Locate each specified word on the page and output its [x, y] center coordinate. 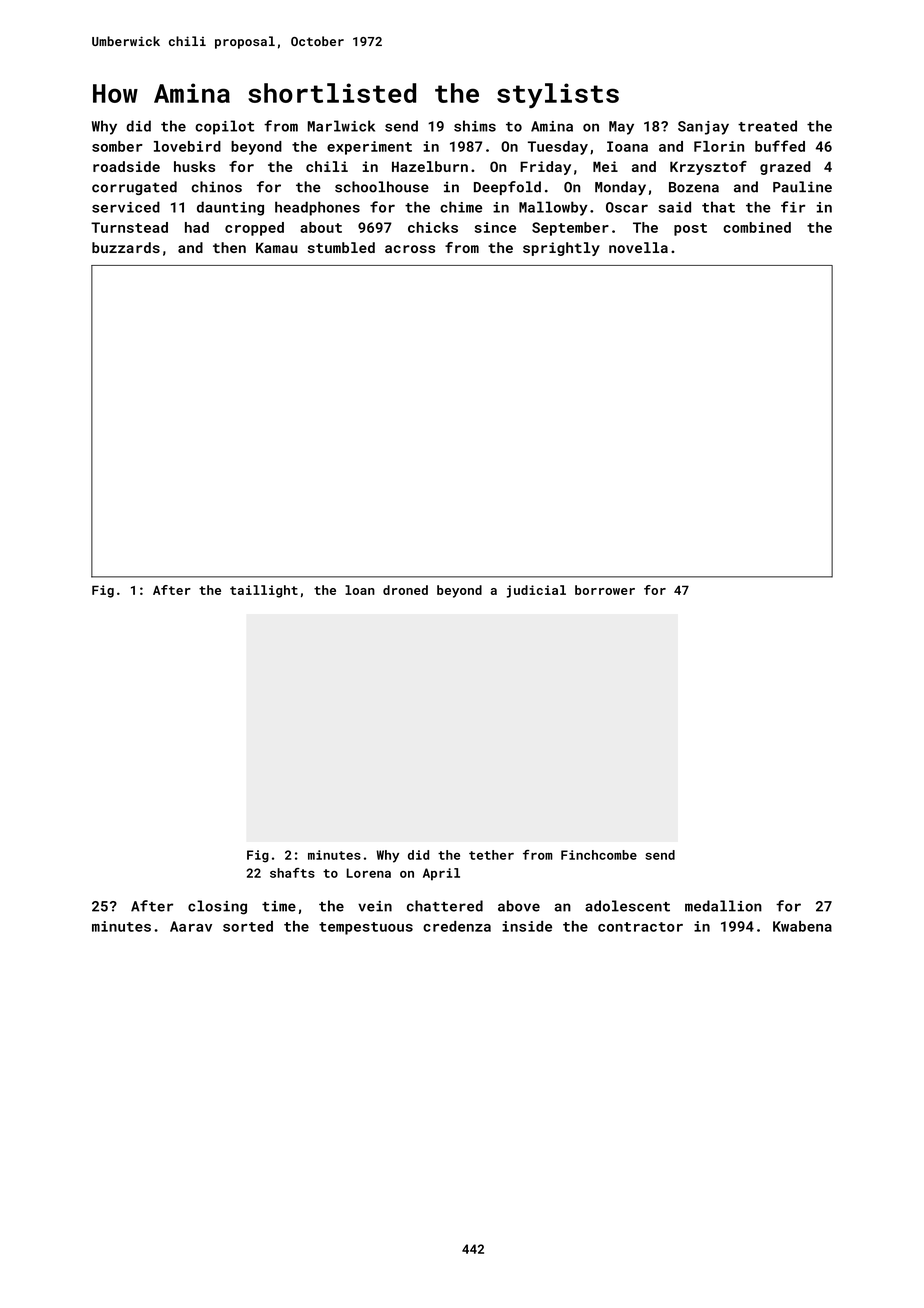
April [441, 874]
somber [117, 146]
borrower [605, 590]
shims [475, 126]
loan [360, 590]
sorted [248, 926]
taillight [264, 591]
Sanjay [703, 128]
